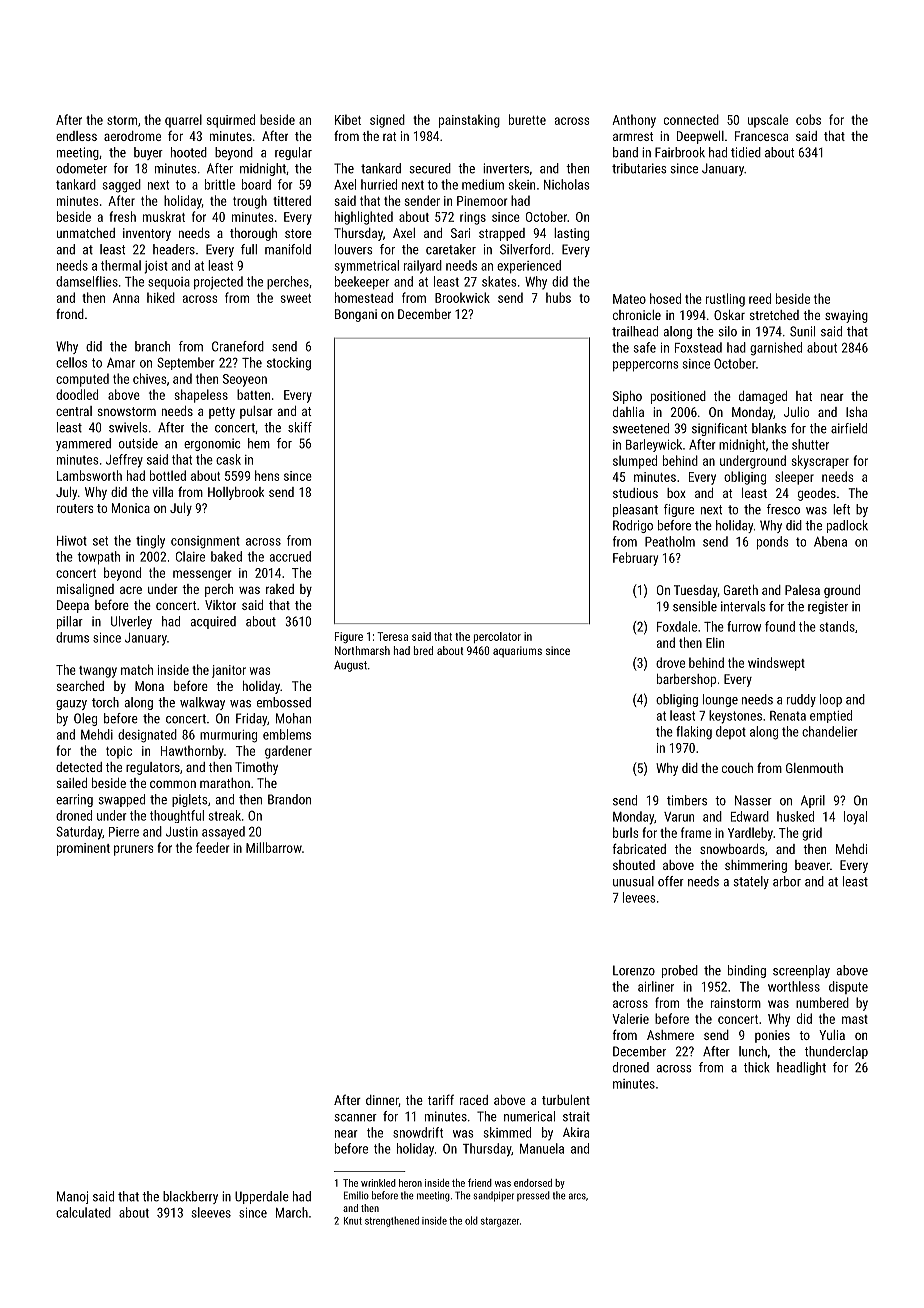 This page has height=1308, width=924. What do you see at coordinates (801, 1068) in the page?
I see `headlight` at bounding box center [801, 1068].
